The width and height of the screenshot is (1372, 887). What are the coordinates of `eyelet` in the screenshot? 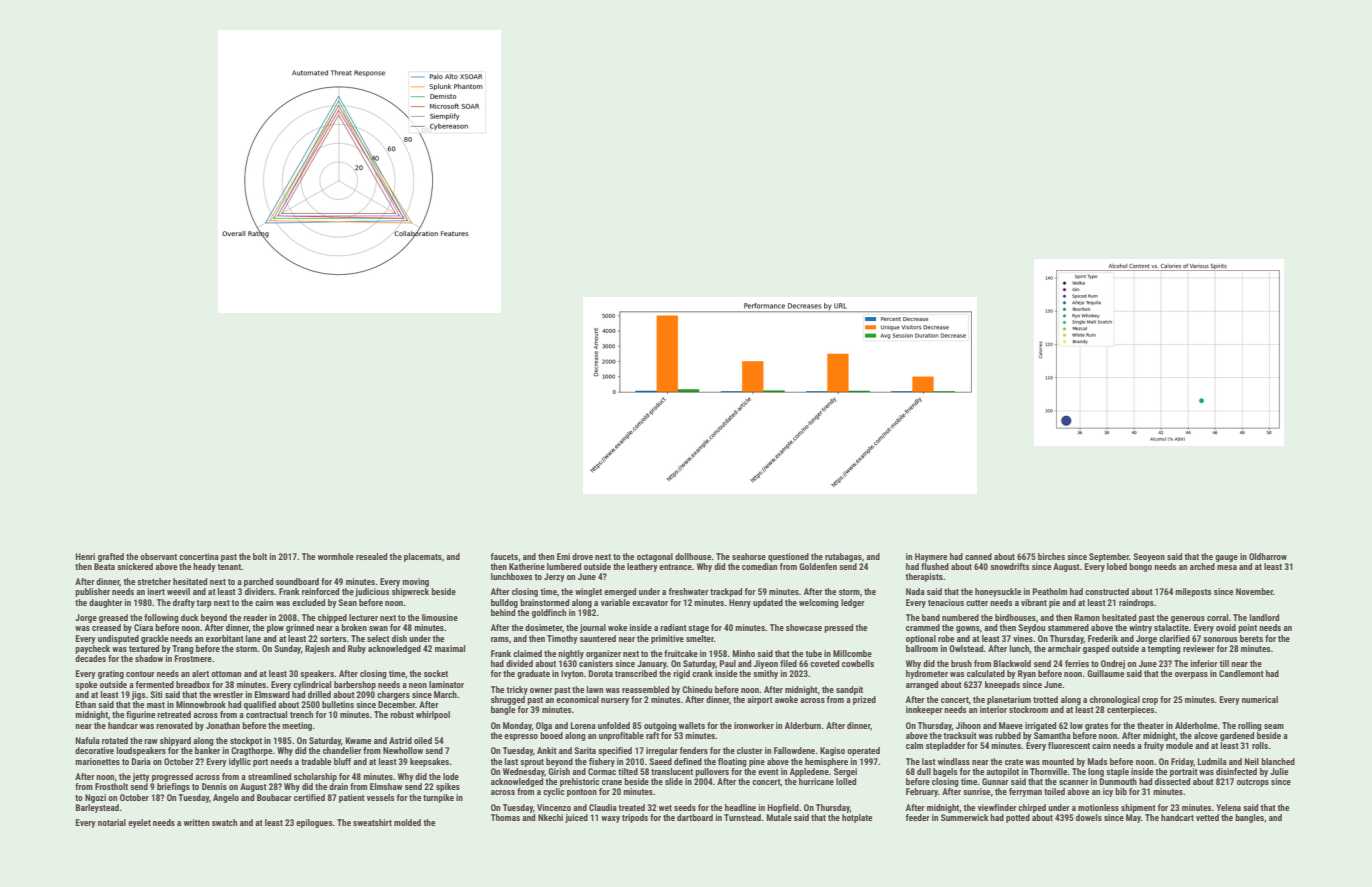 It's located at (139, 823).
